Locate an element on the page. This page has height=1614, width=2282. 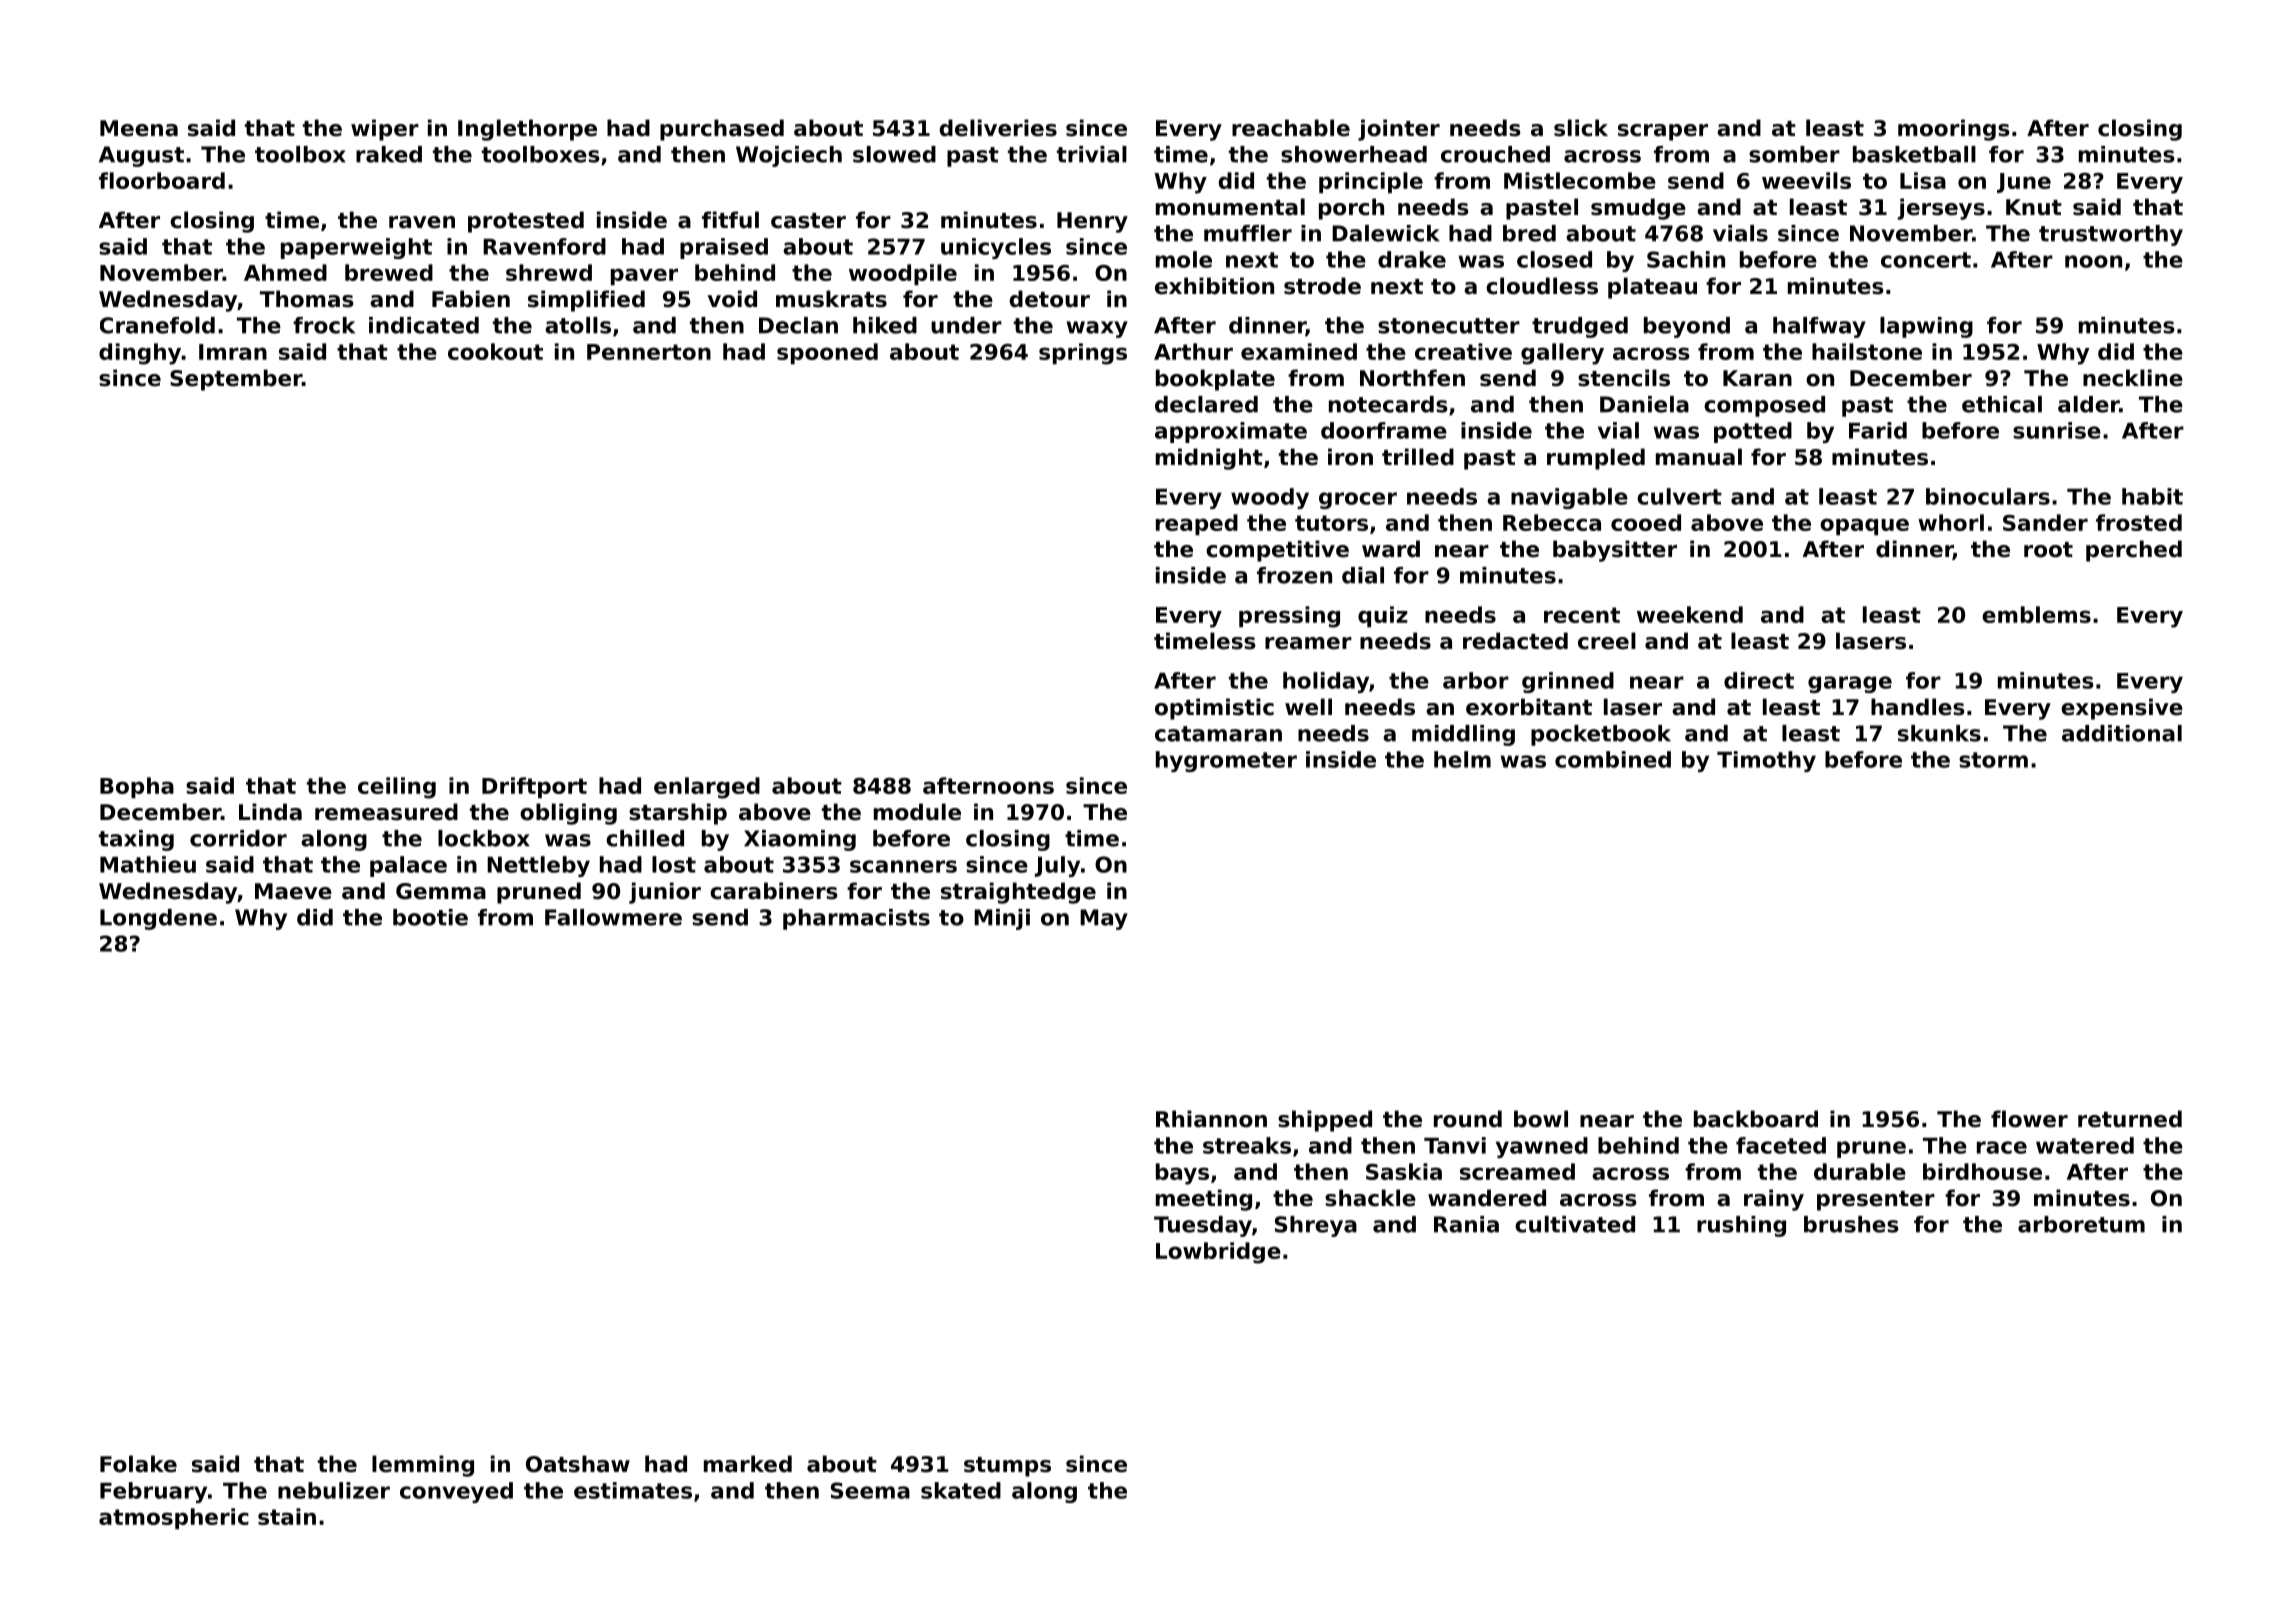
cultivated is located at coordinates (1575, 1224).
